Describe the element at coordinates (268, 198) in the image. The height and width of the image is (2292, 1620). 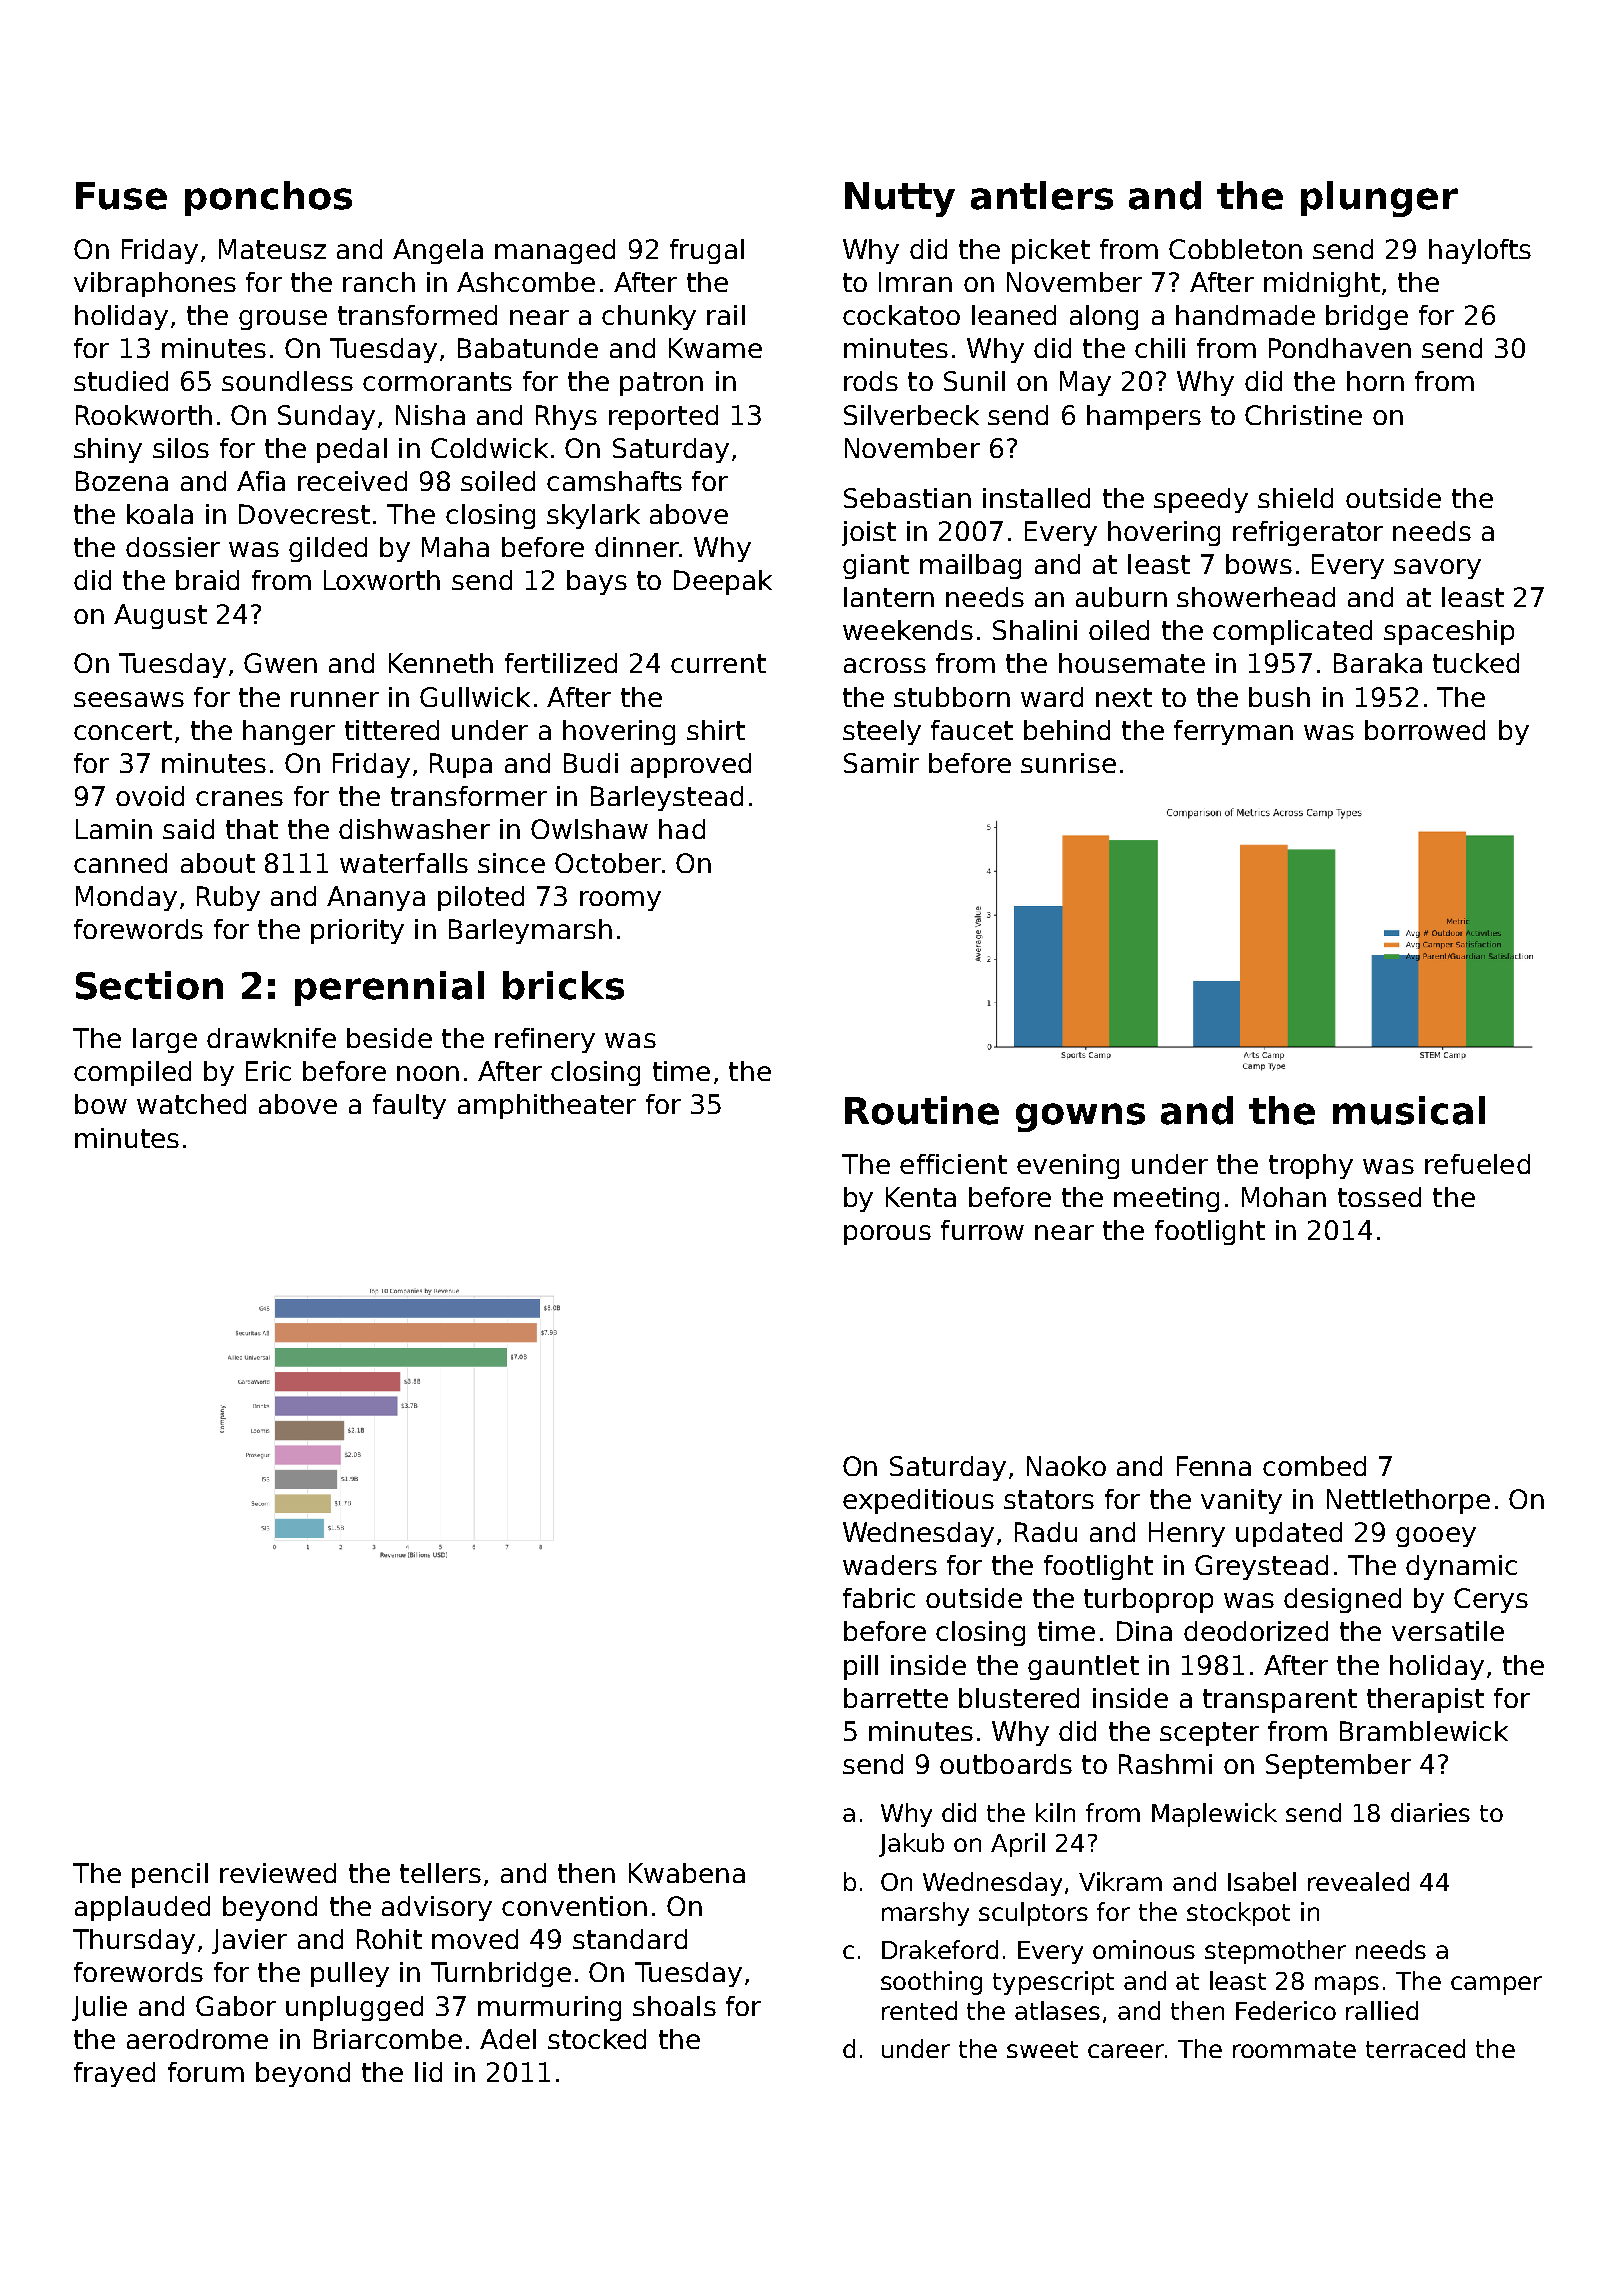
I see `ponchos` at that location.
